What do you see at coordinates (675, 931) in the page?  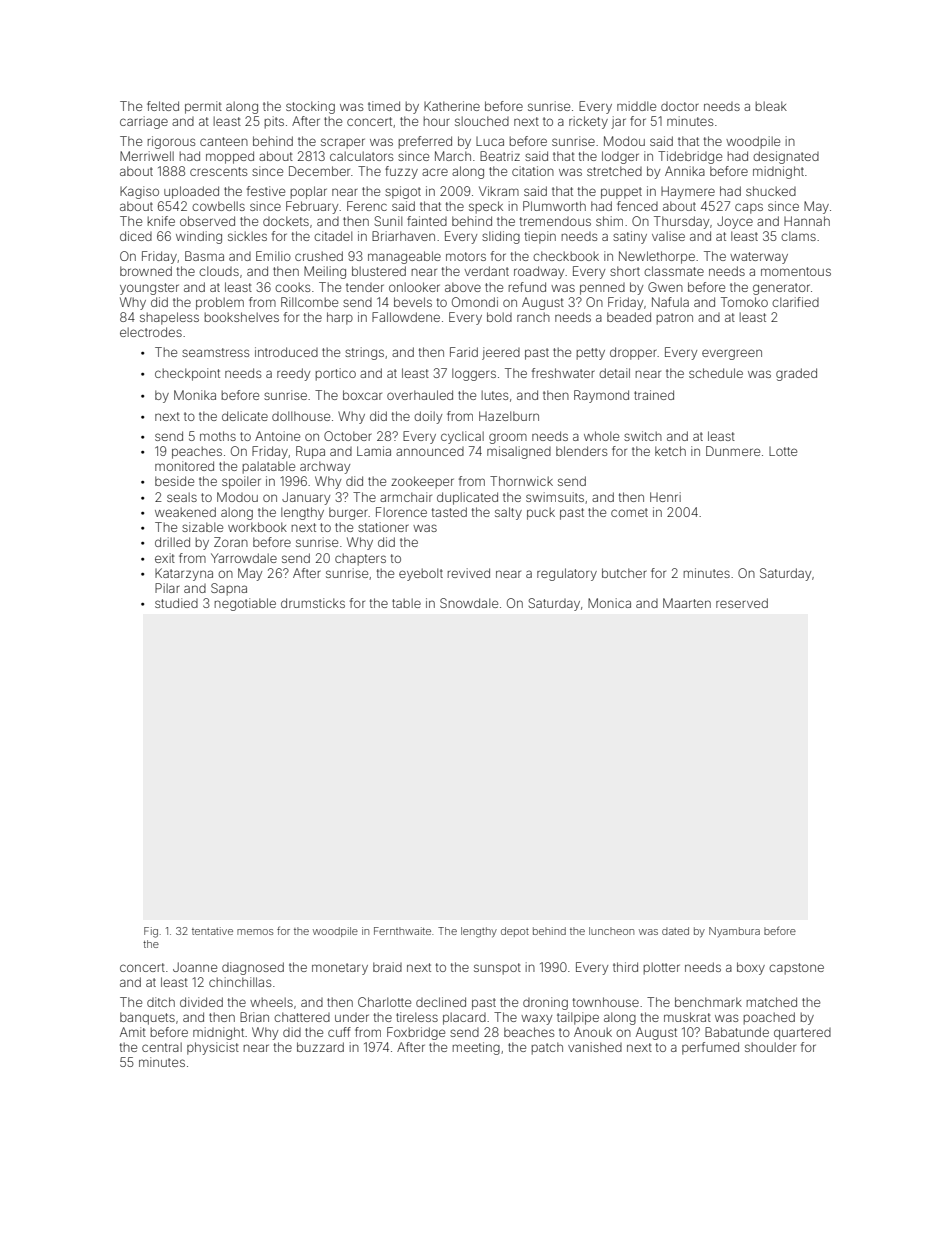 I see `dated` at bounding box center [675, 931].
